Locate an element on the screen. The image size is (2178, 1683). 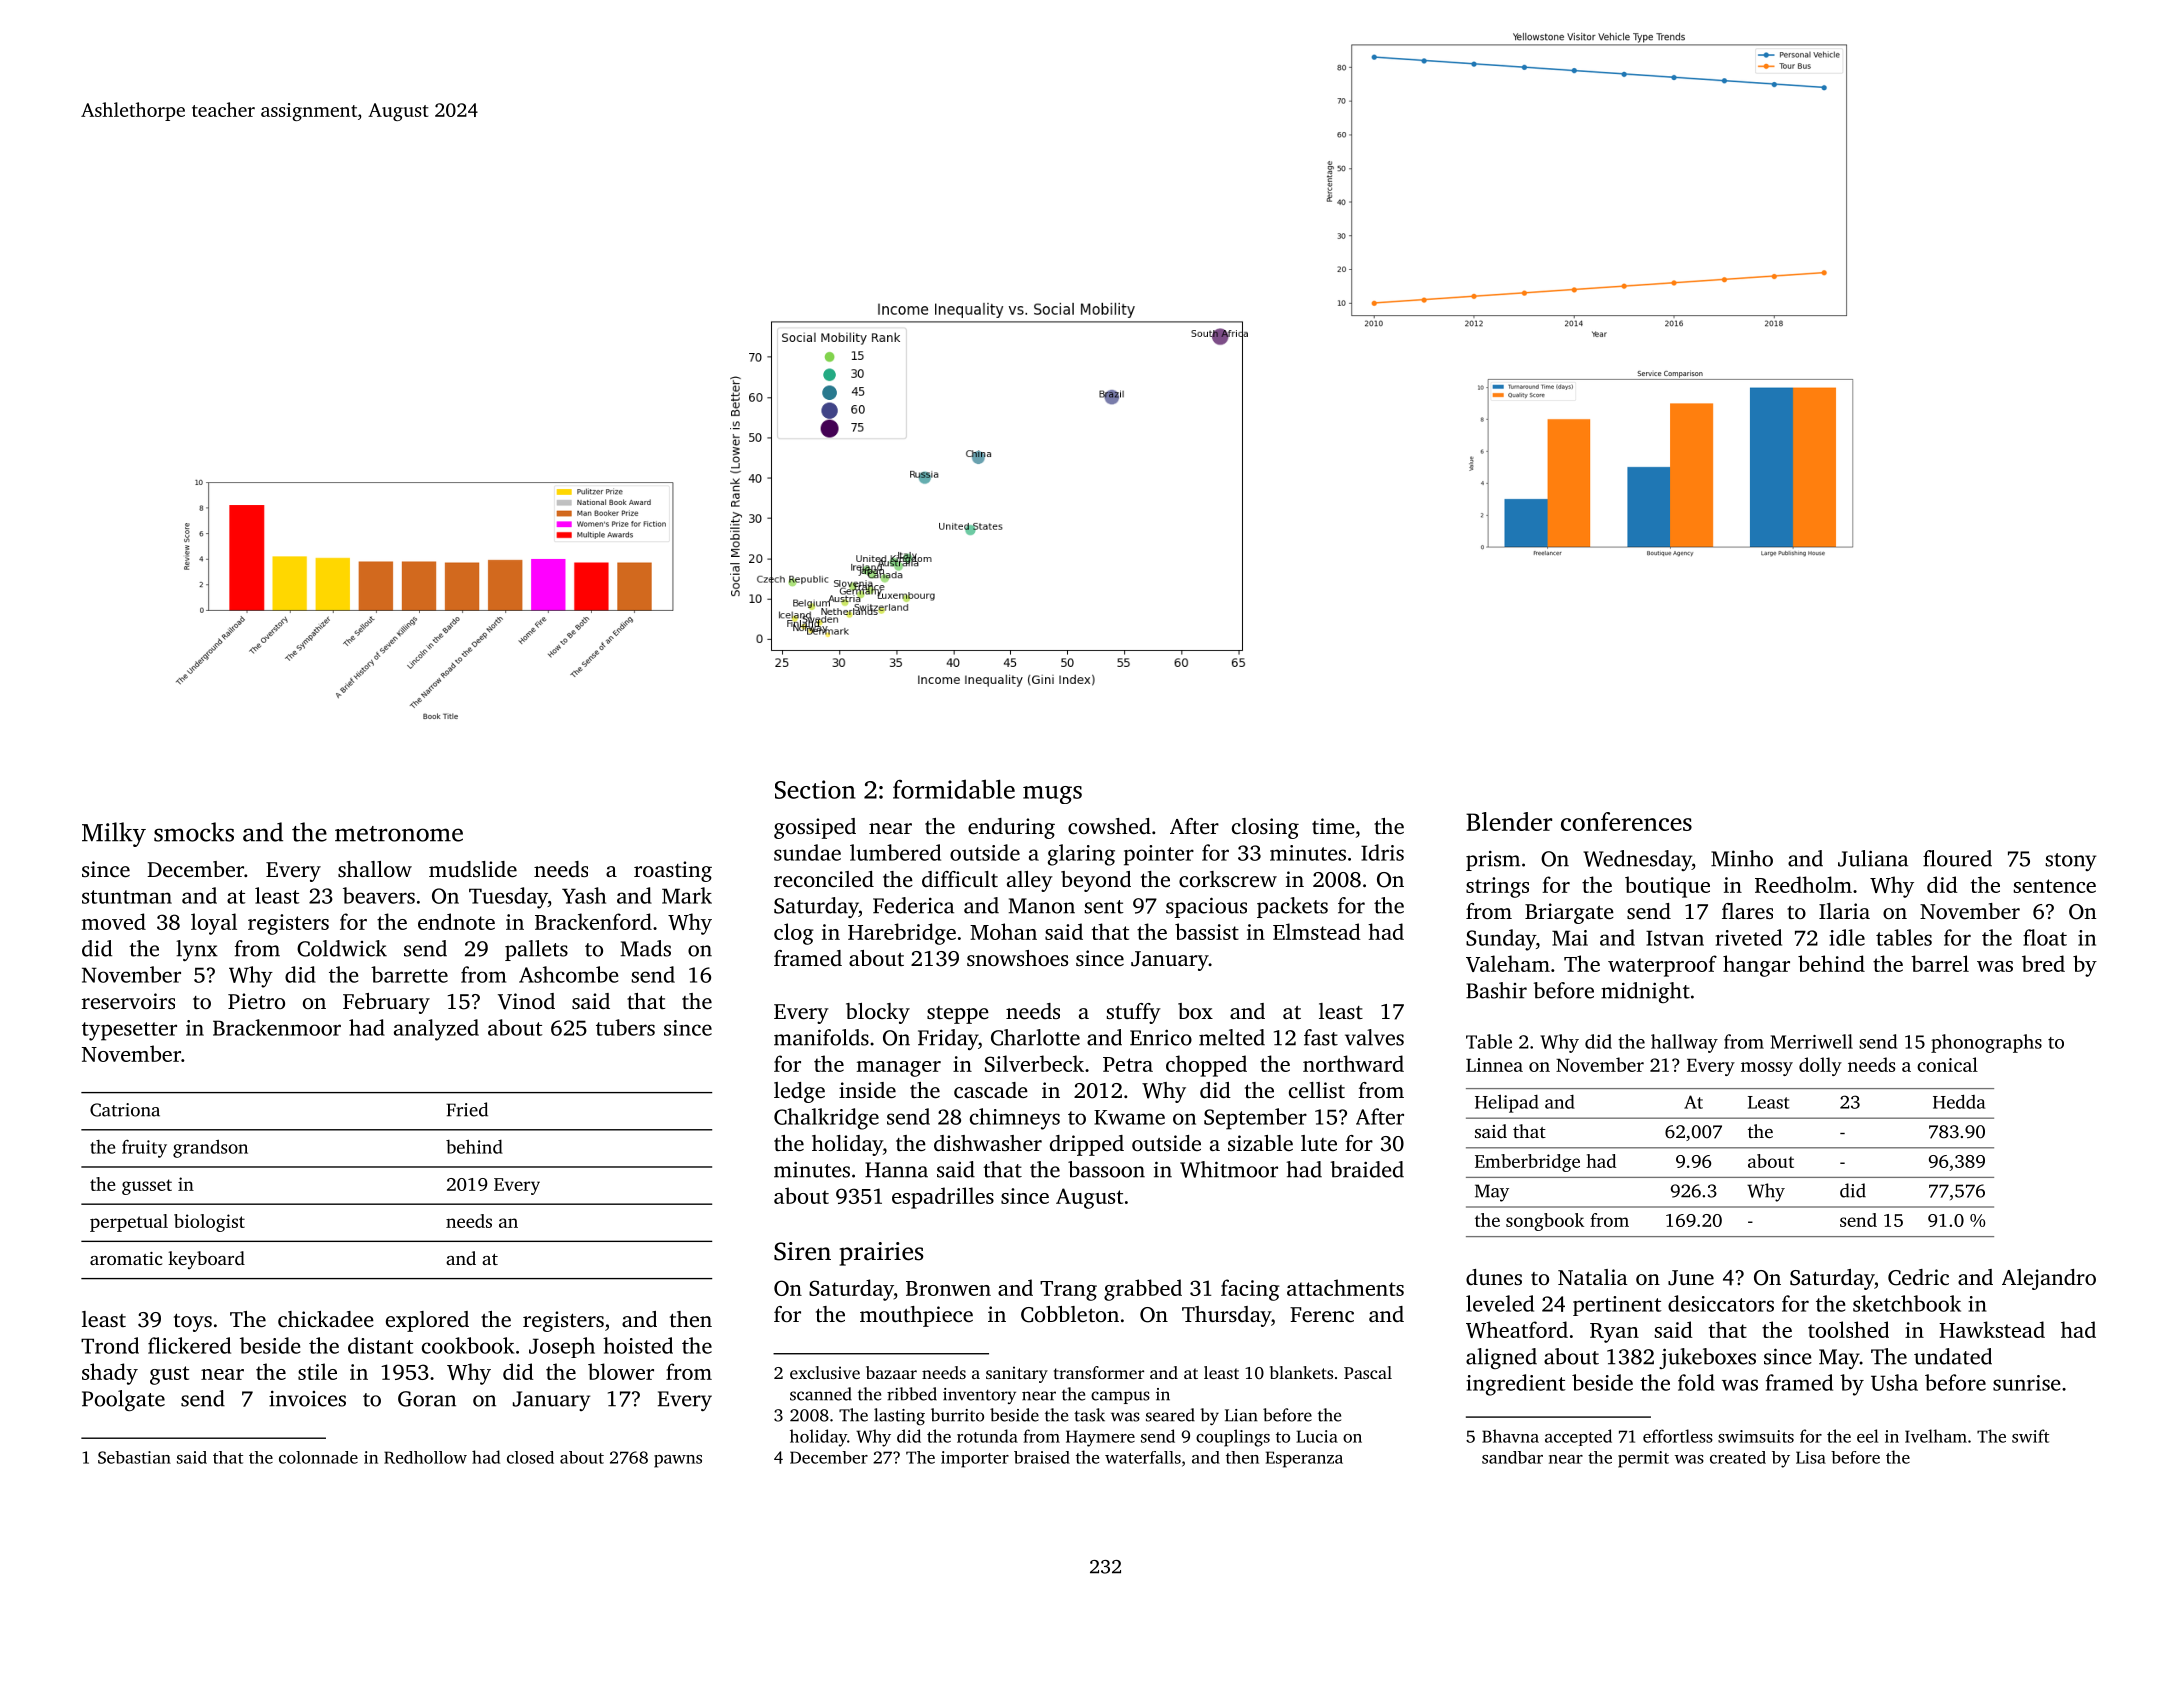
packets is located at coordinates (1292, 907).
